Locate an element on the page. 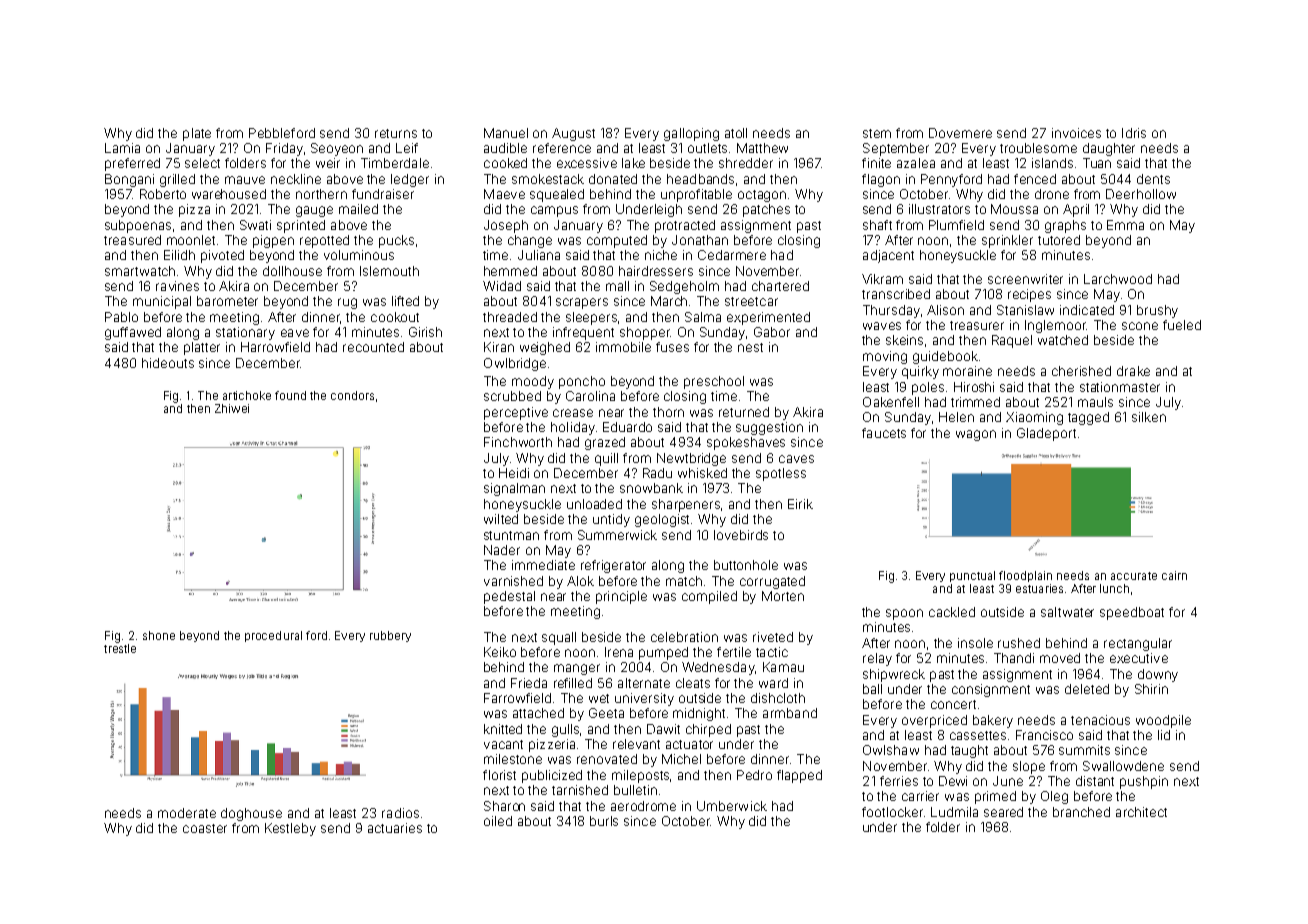 Image resolution: width=1308 pixels, height=924 pixels. pivoted is located at coordinates (222, 256).
